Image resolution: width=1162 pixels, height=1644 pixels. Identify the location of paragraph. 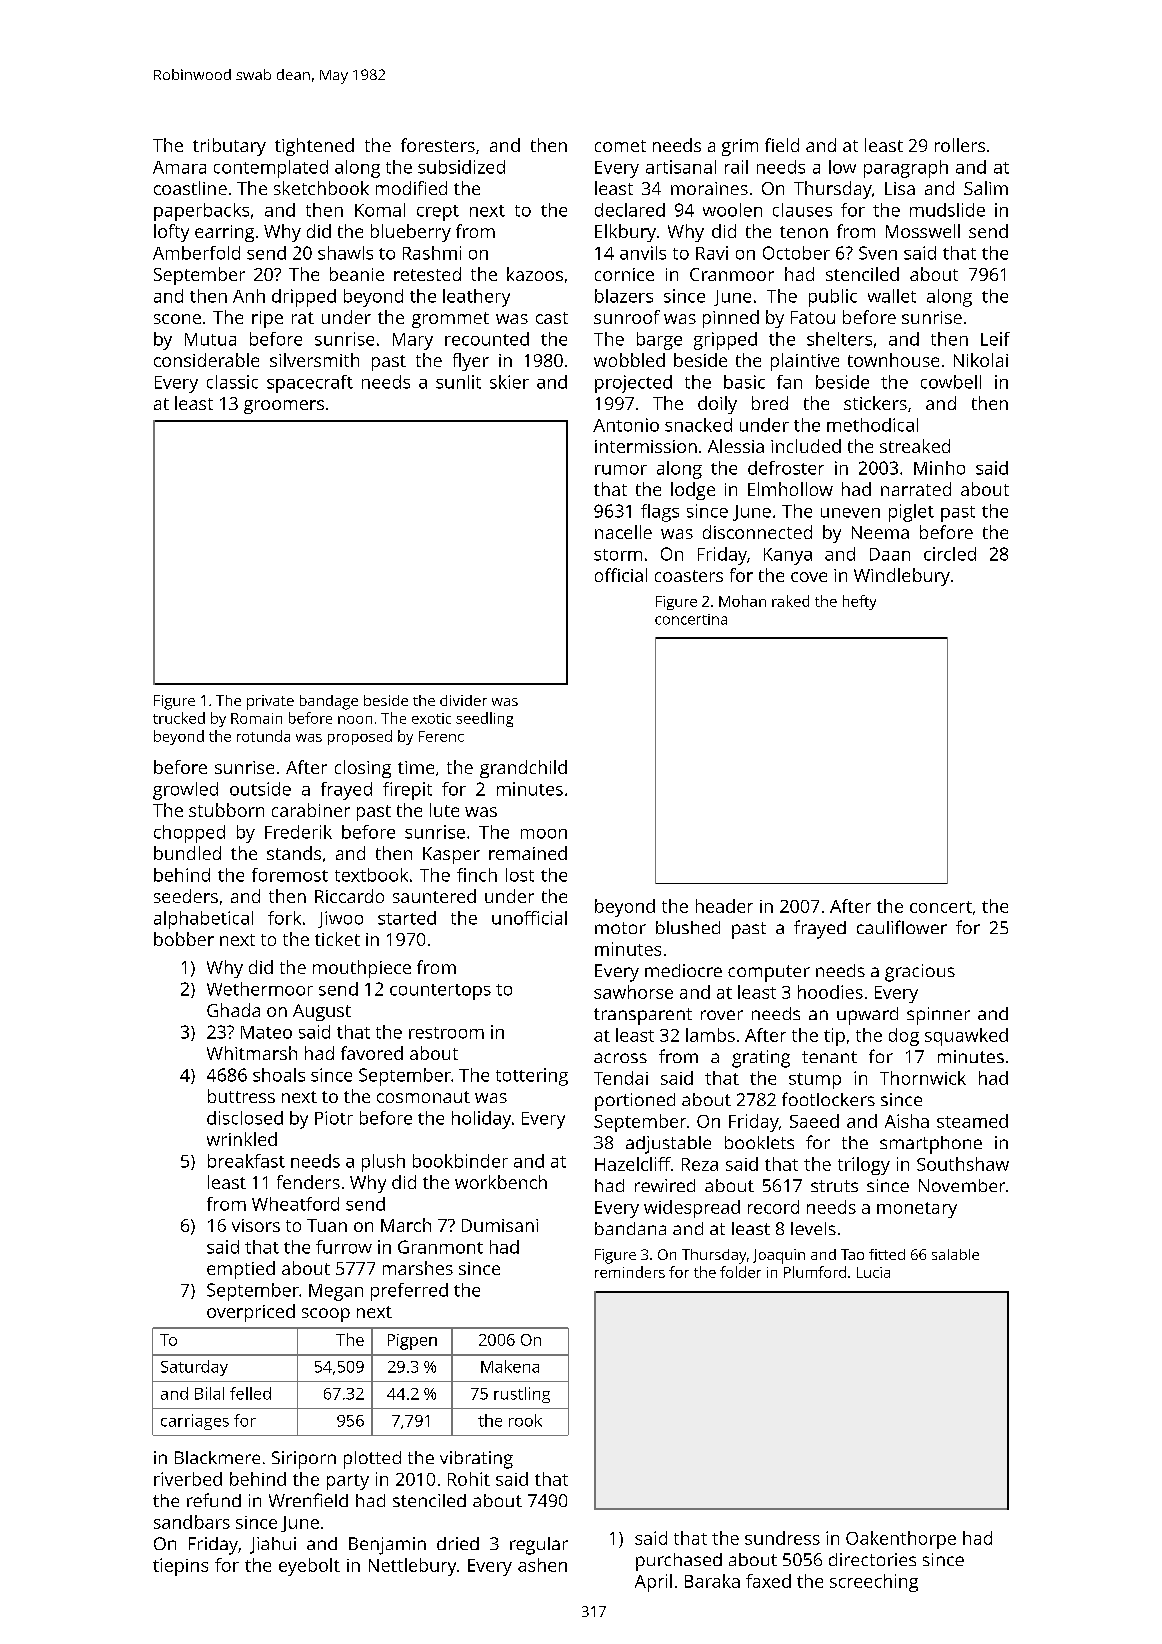
(906, 169).
